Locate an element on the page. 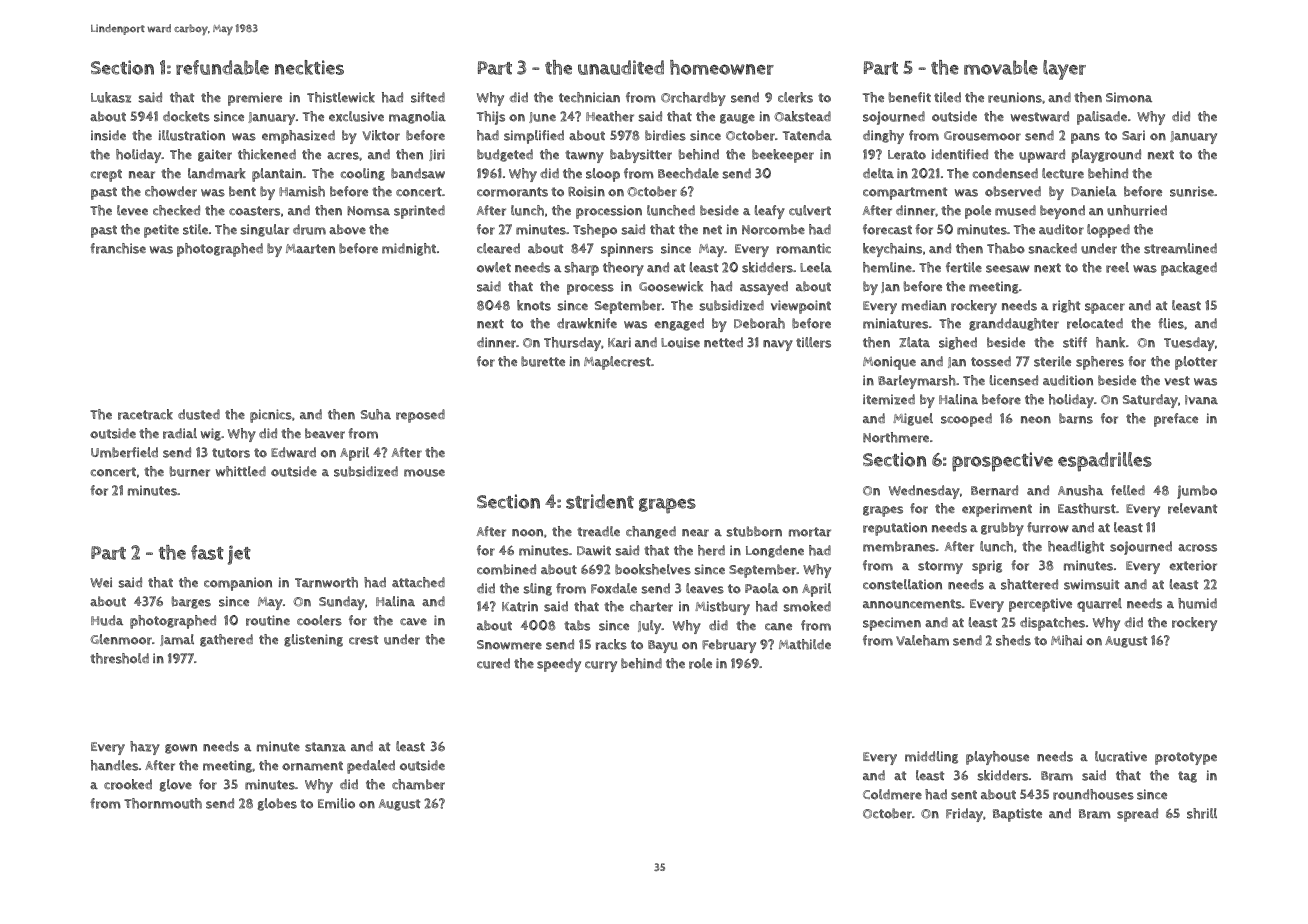  netted is located at coordinates (723, 342).
